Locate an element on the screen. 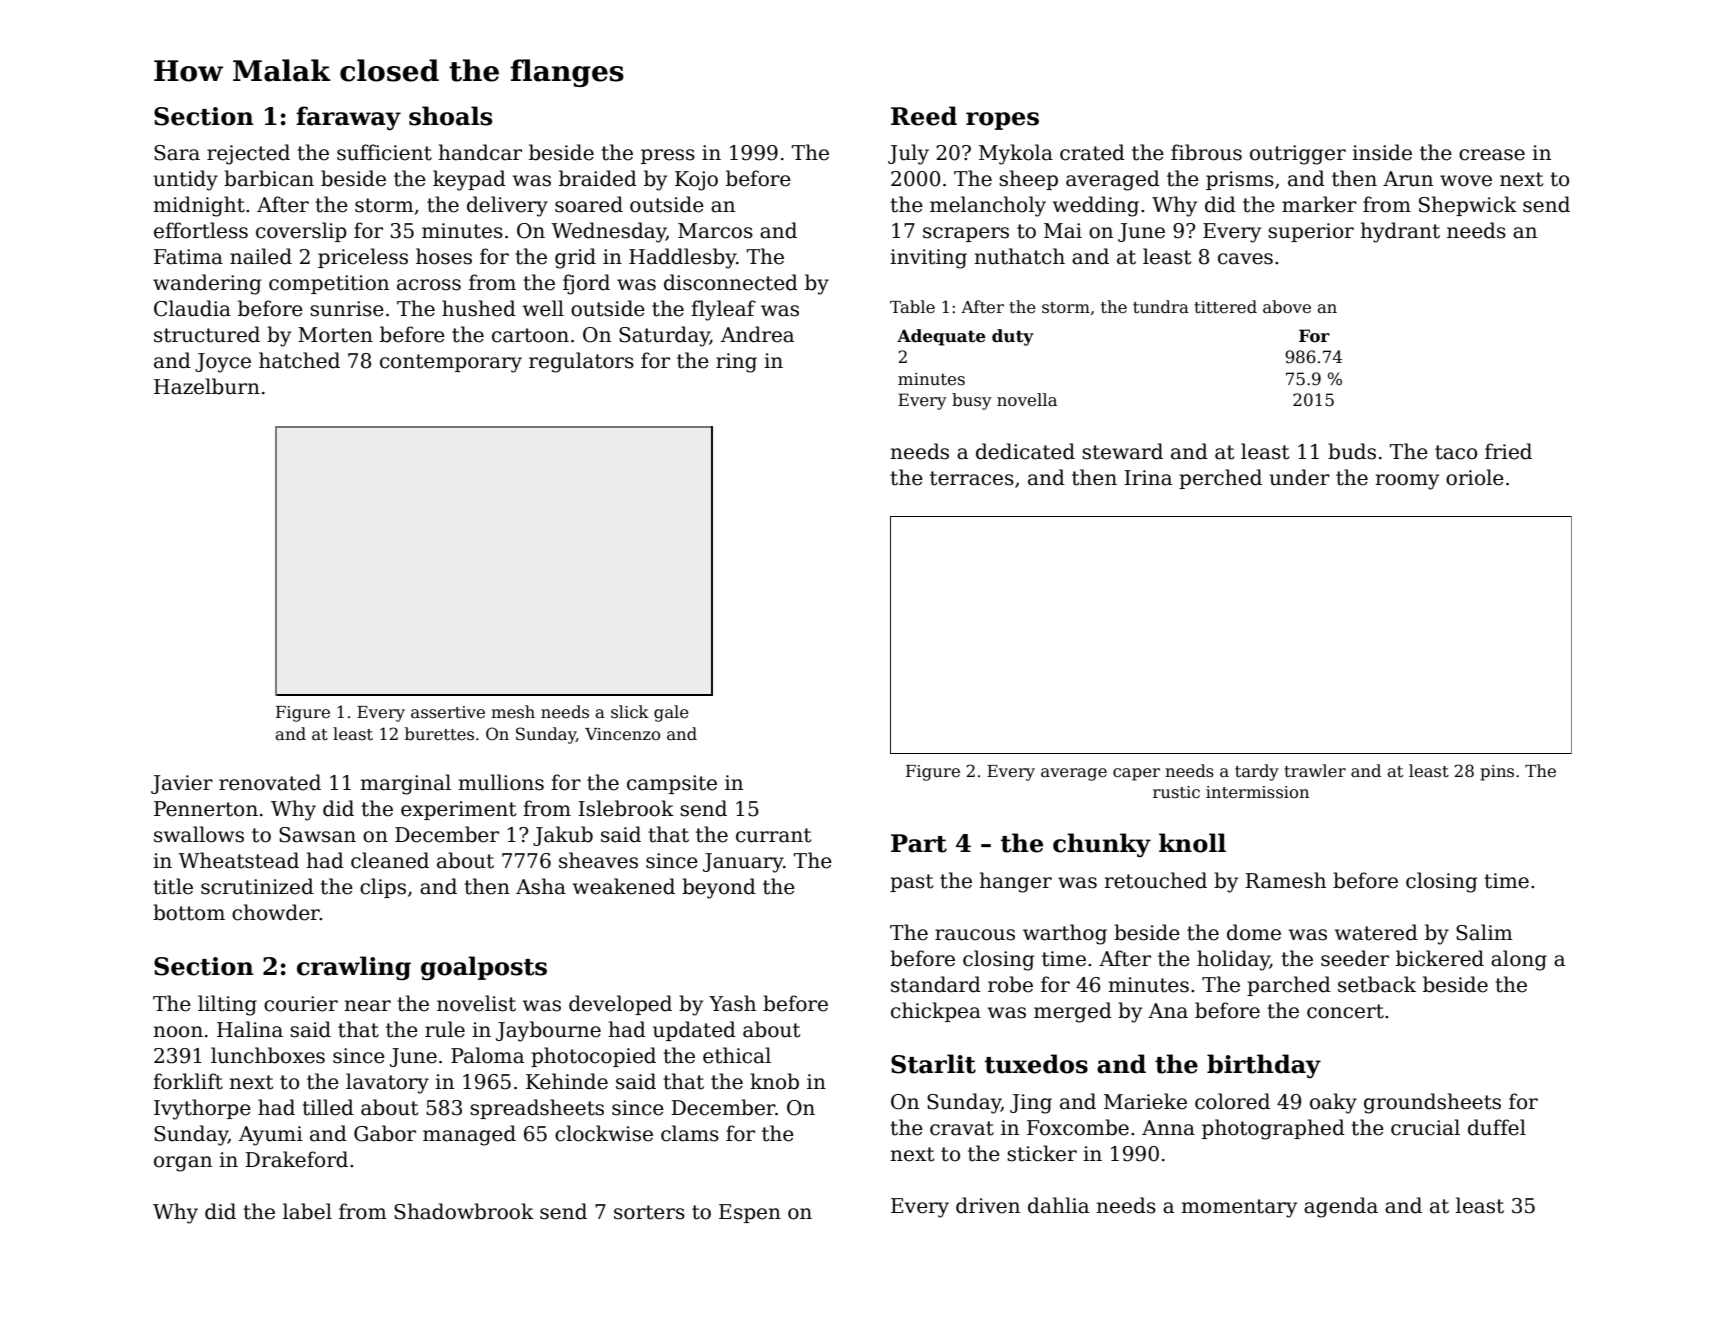  rejected is located at coordinates (248, 154).
